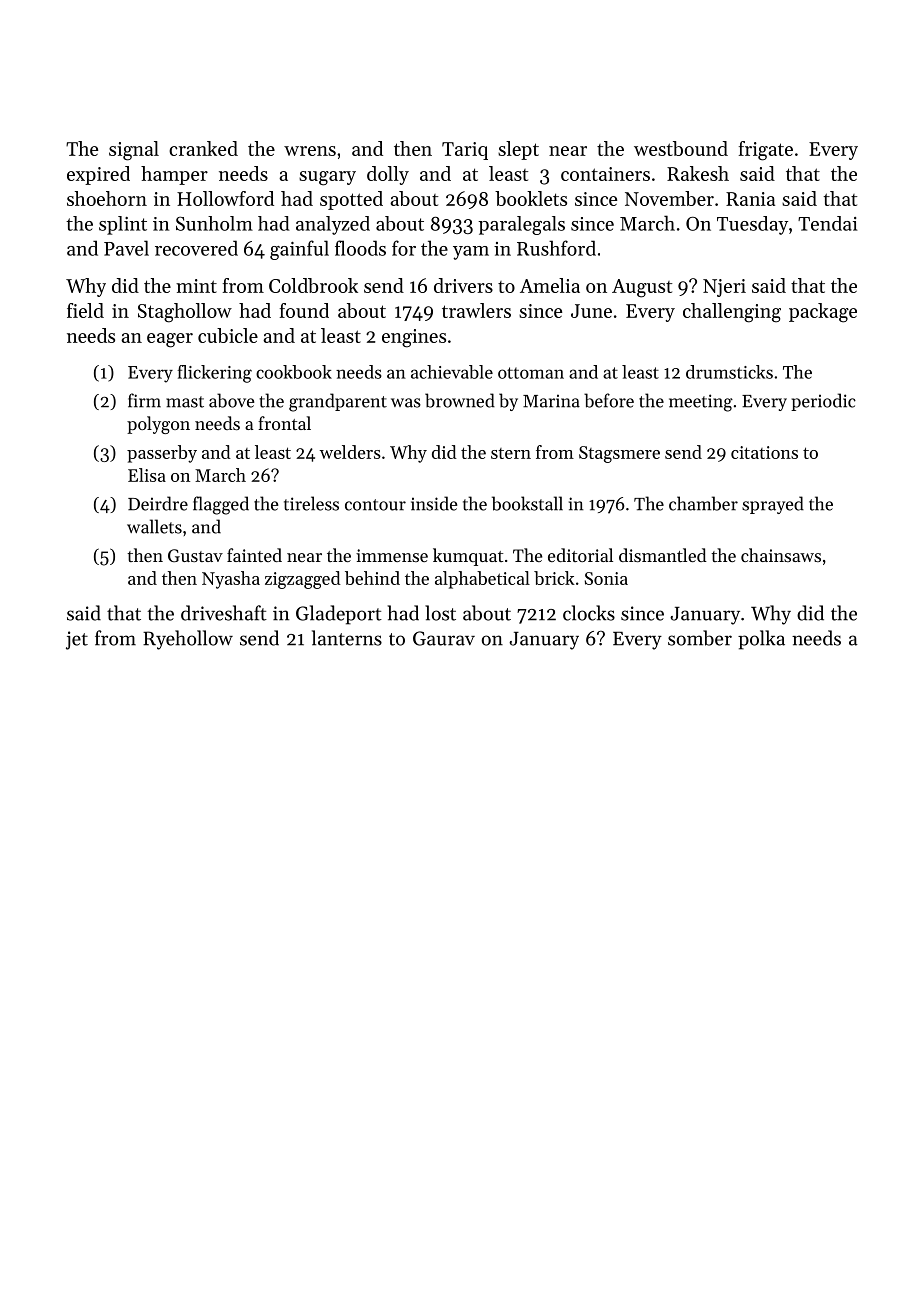  What do you see at coordinates (231, 580) in the image?
I see `Nyasha` at bounding box center [231, 580].
